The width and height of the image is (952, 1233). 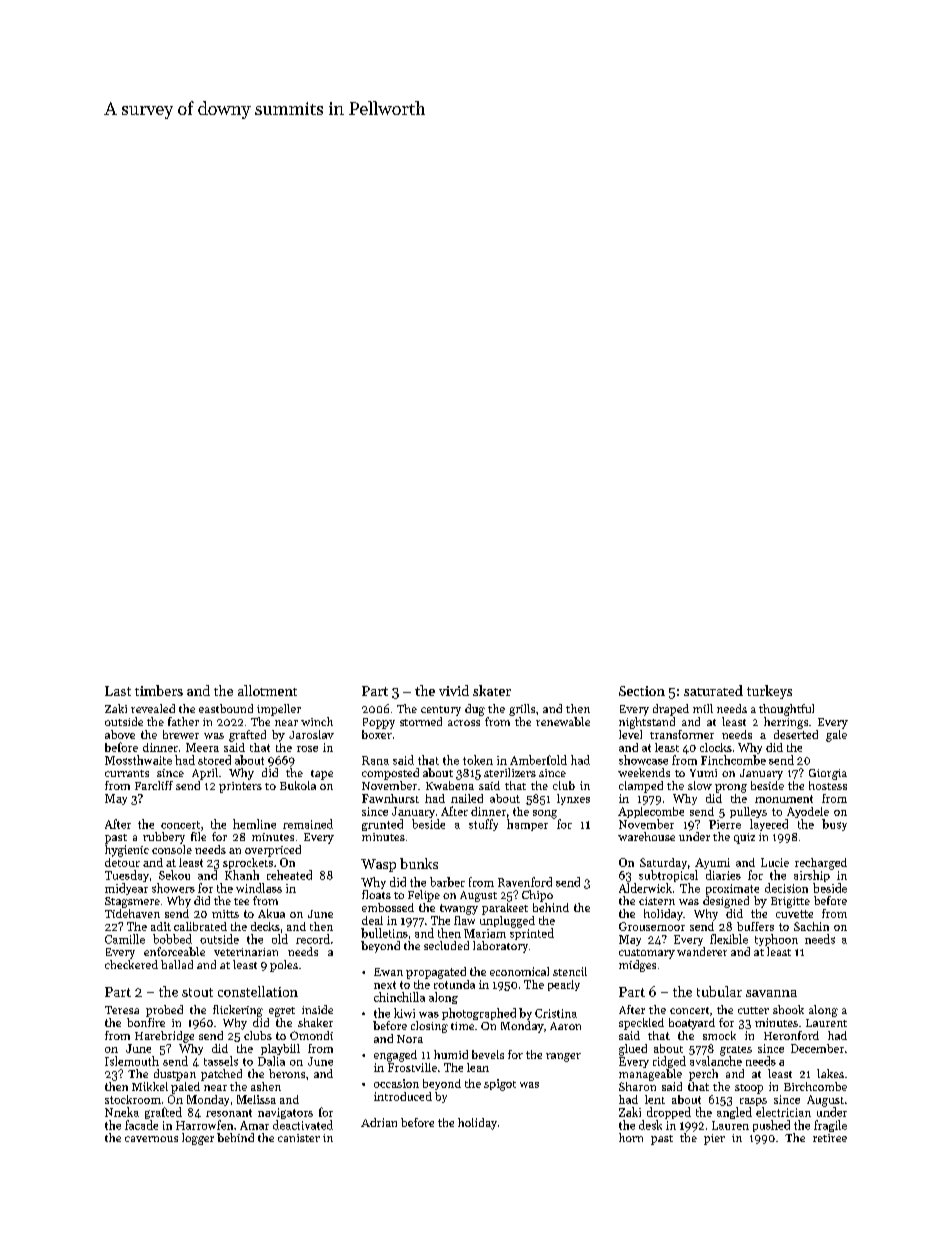 I want to click on thoughtful, so click(x=786, y=710).
